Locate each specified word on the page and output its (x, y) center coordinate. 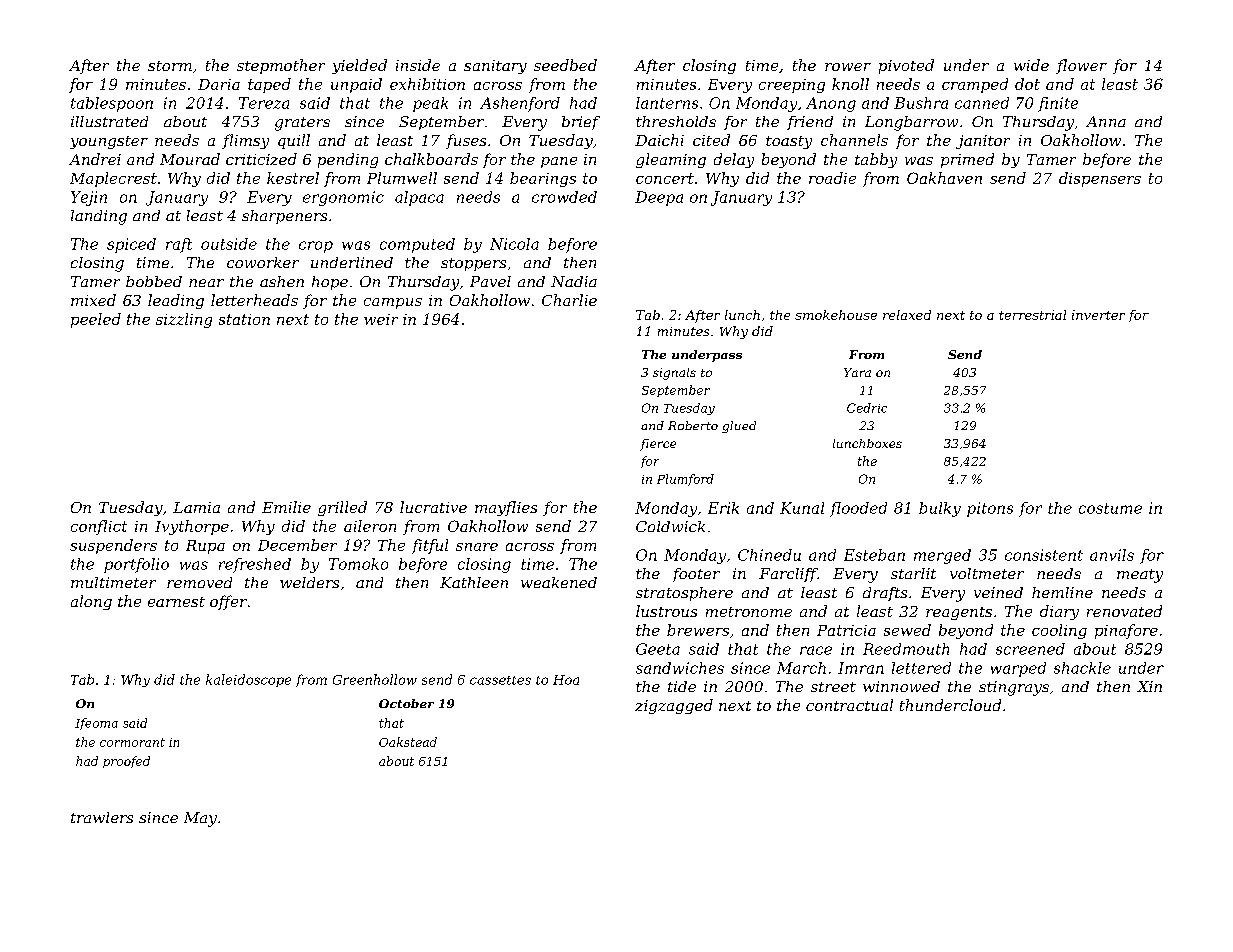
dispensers (1100, 179)
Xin (1149, 686)
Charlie (569, 300)
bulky (940, 509)
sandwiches (680, 668)
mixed (93, 300)
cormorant (132, 742)
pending (348, 160)
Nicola (514, 244)
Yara (857, 372)
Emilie (286, 507)
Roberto (693, 425)
